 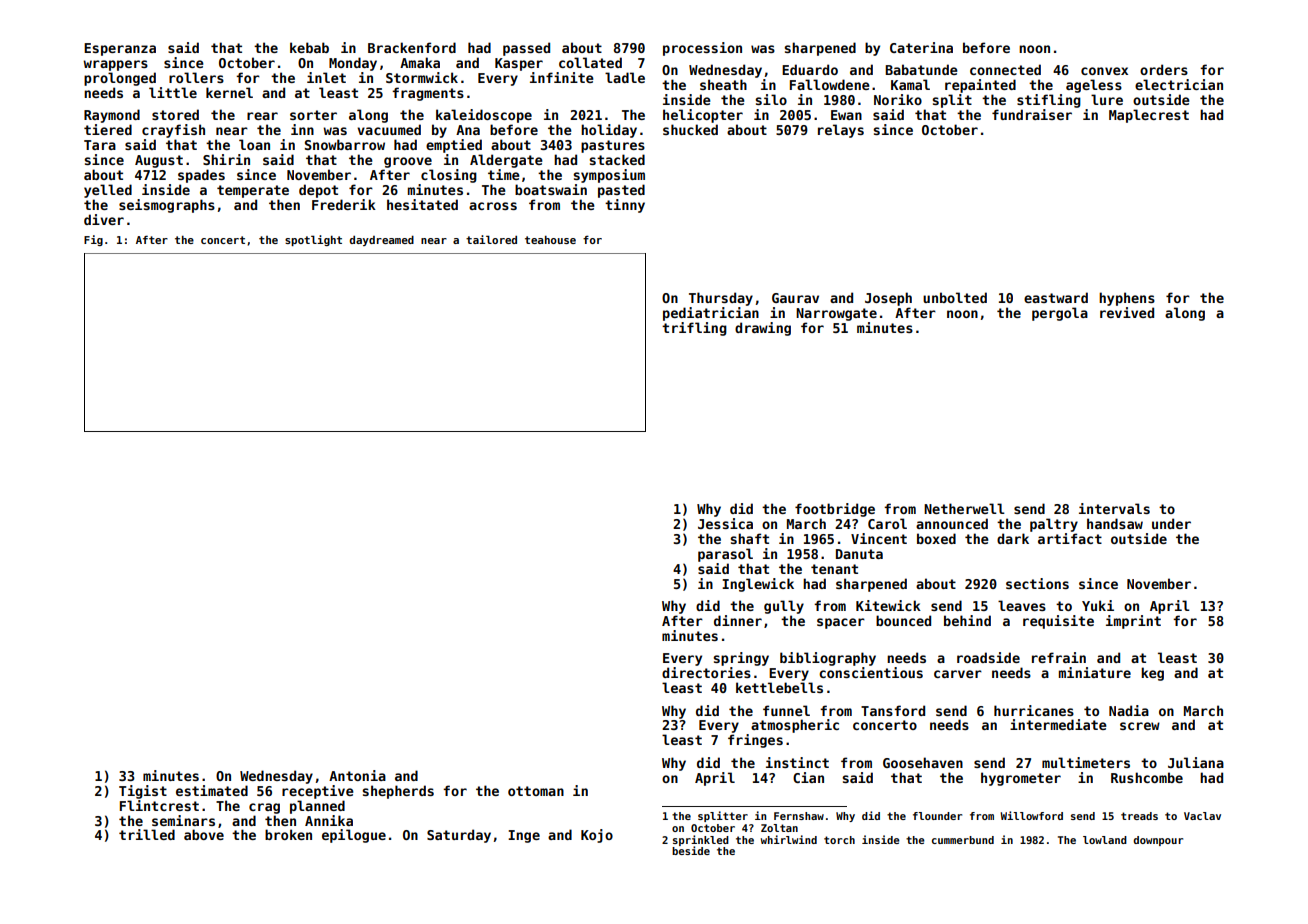 What do you see at coordinates (703, 116) in the screenshot?
I see `helicopter` at bounding box center [703, 116].
